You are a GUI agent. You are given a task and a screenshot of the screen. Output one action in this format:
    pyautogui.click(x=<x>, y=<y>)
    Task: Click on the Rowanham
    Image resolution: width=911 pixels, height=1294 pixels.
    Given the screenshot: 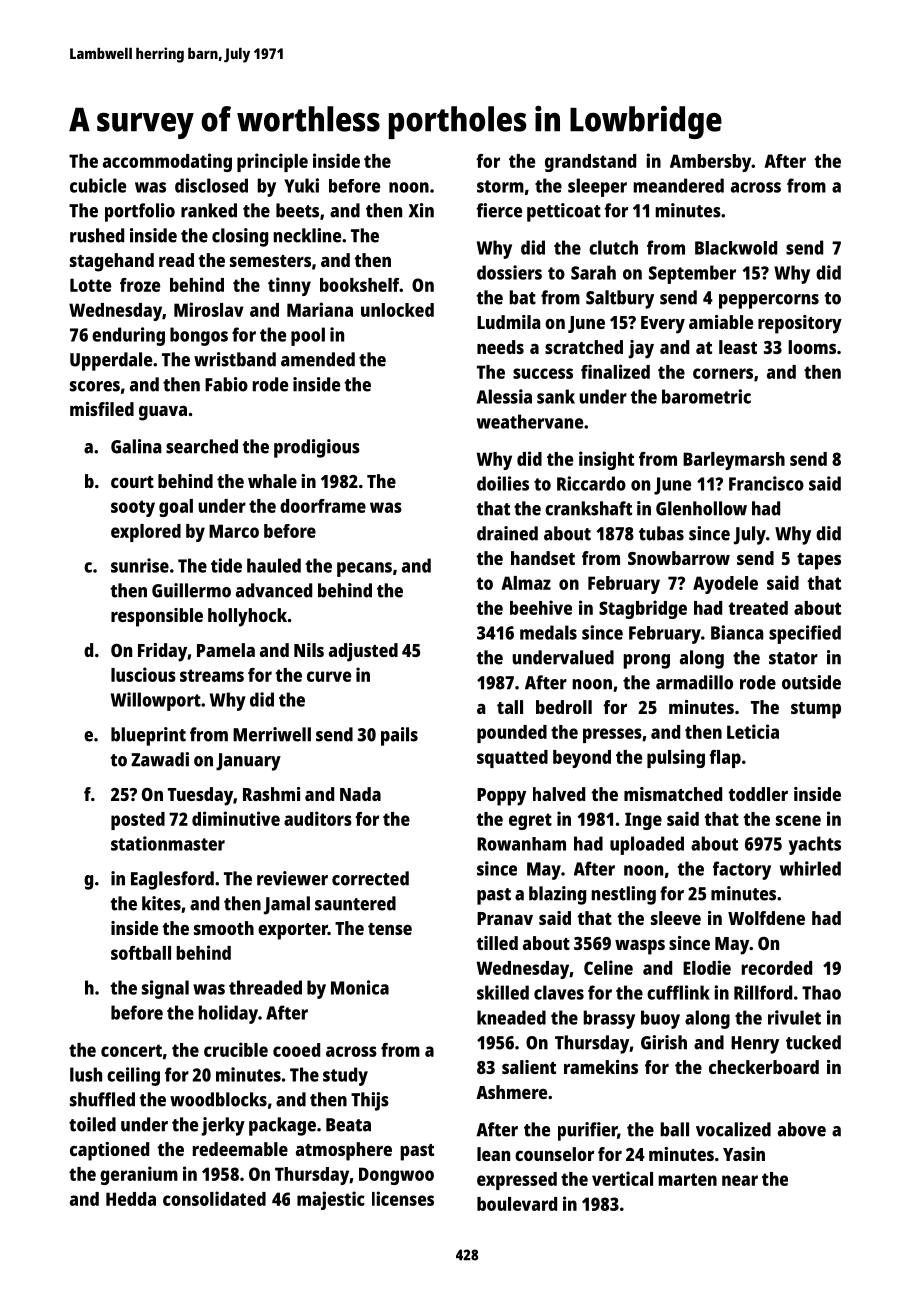 What is the action you would take?
    pyautogui.click(x=521, y=844)
